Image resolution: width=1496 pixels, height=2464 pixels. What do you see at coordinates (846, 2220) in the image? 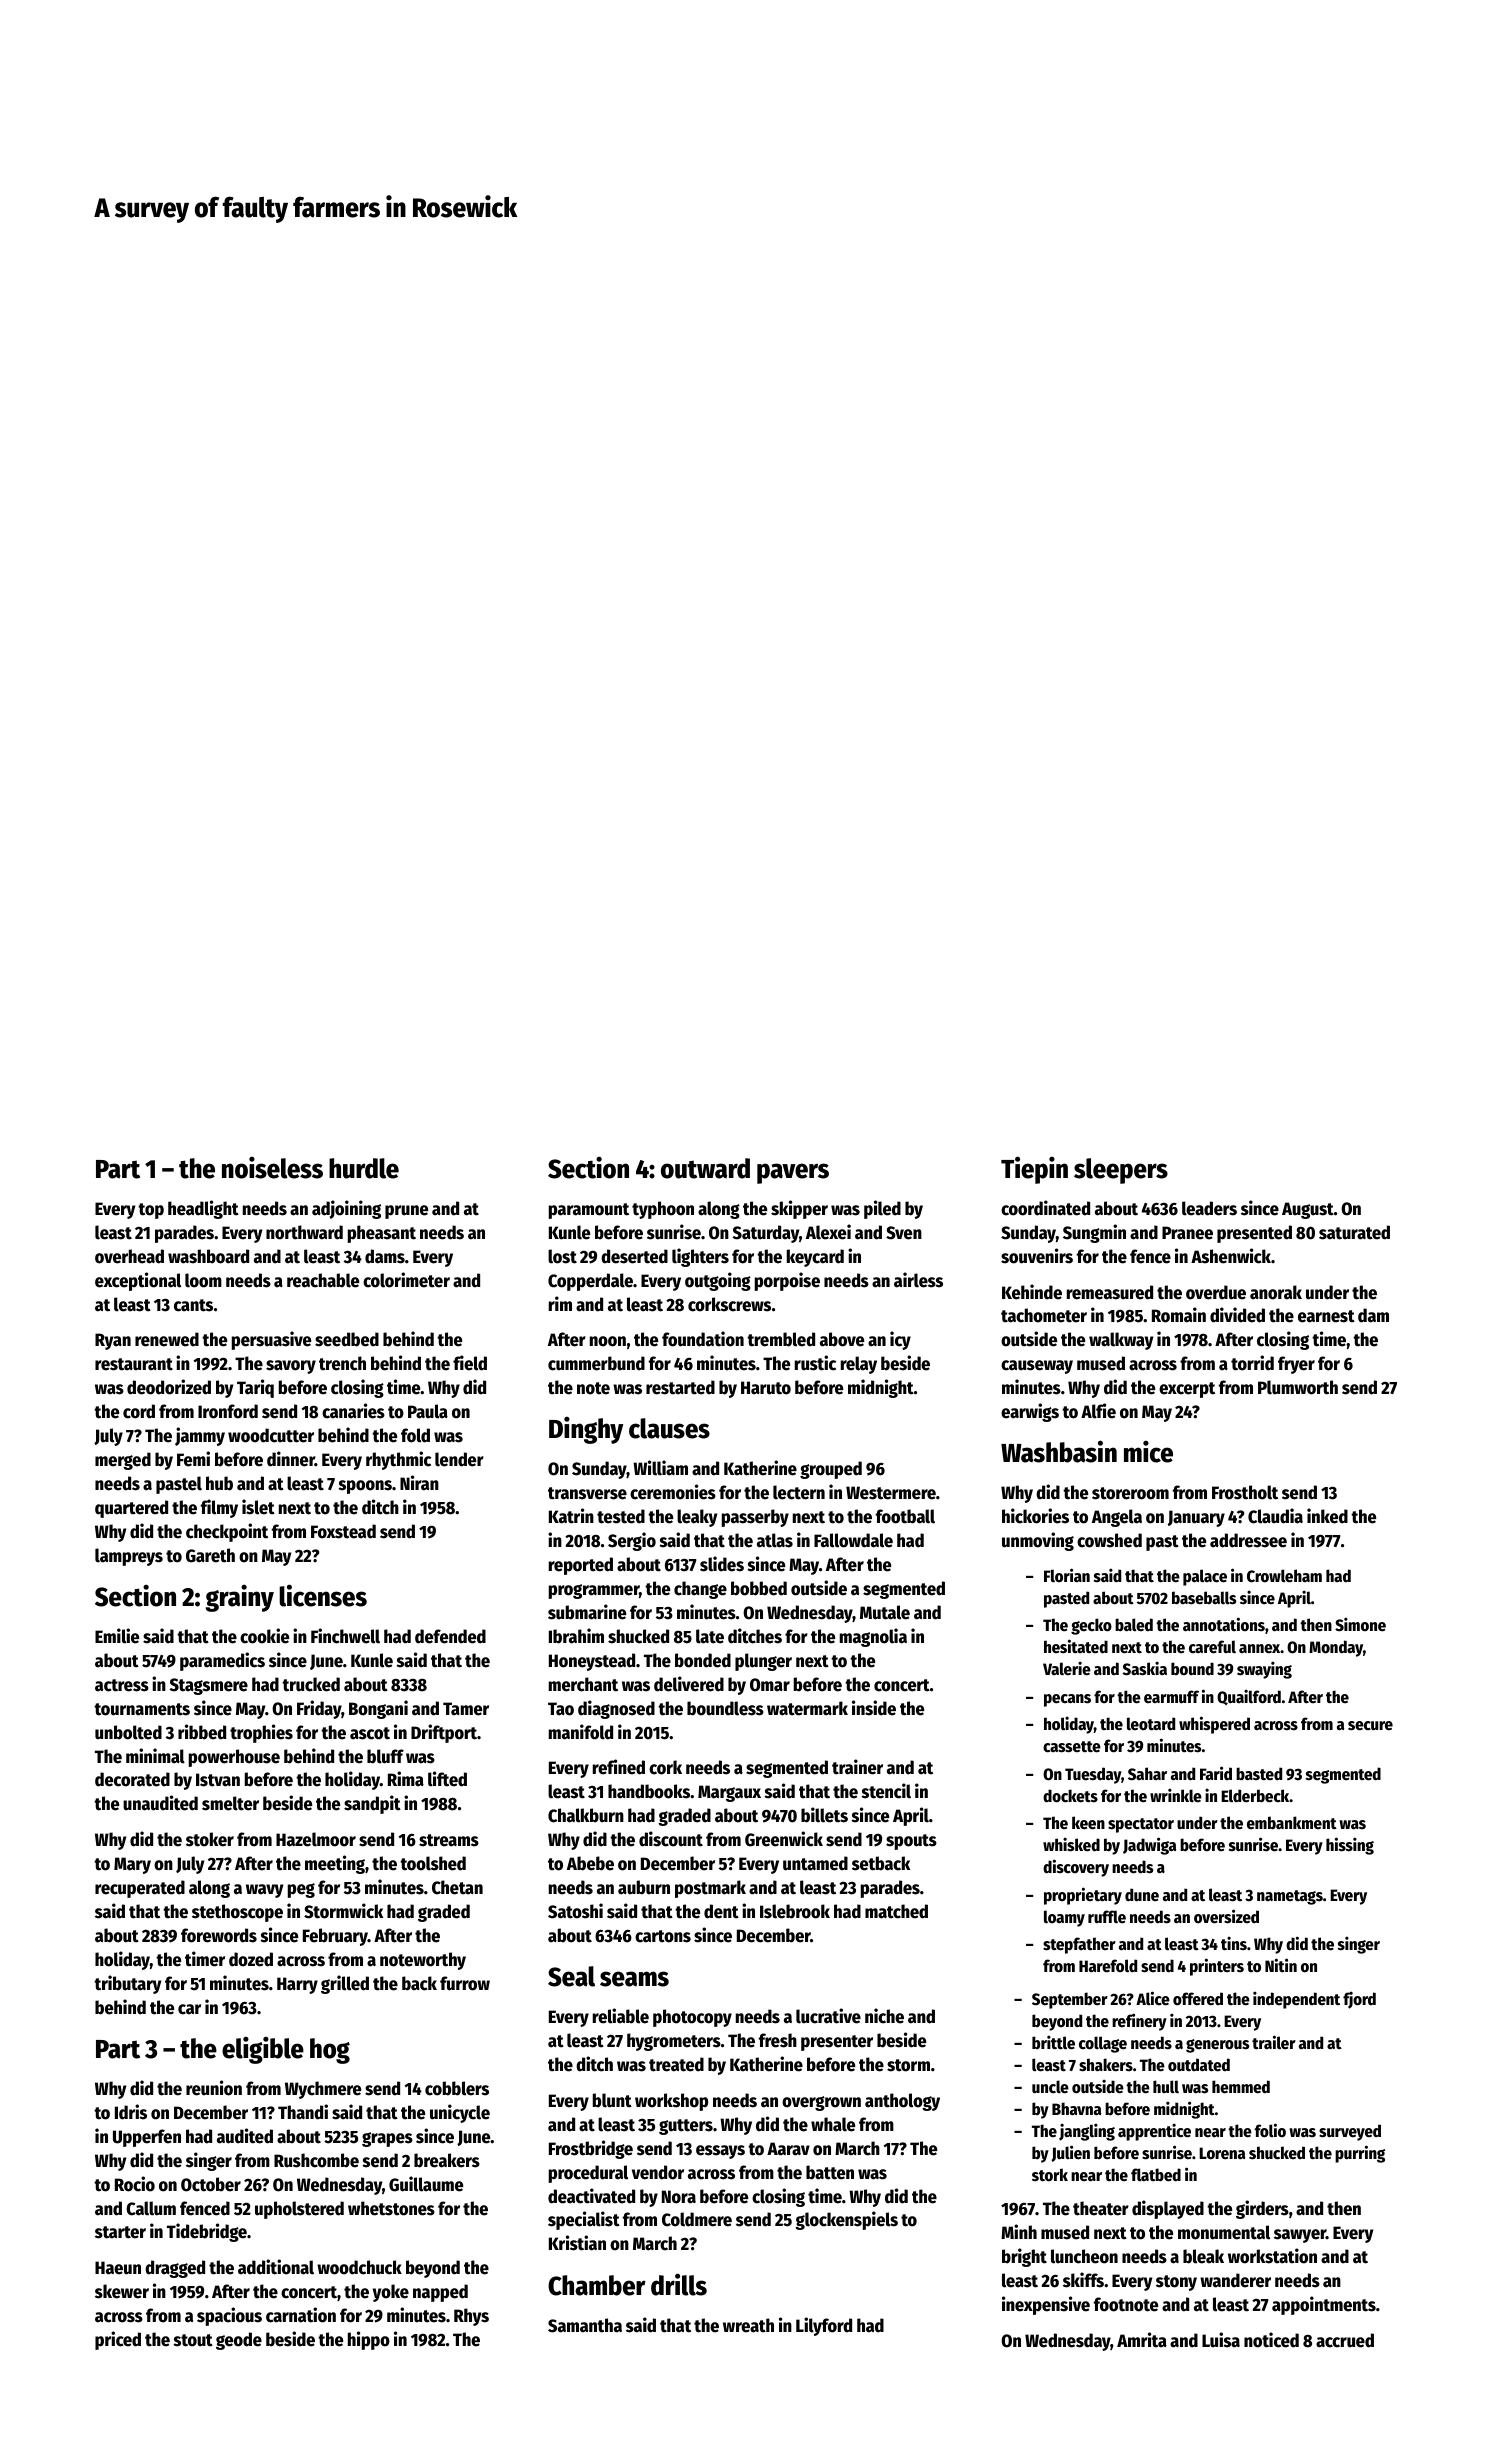
I see `glockenspiels` at bounding box center [846, 2220].
